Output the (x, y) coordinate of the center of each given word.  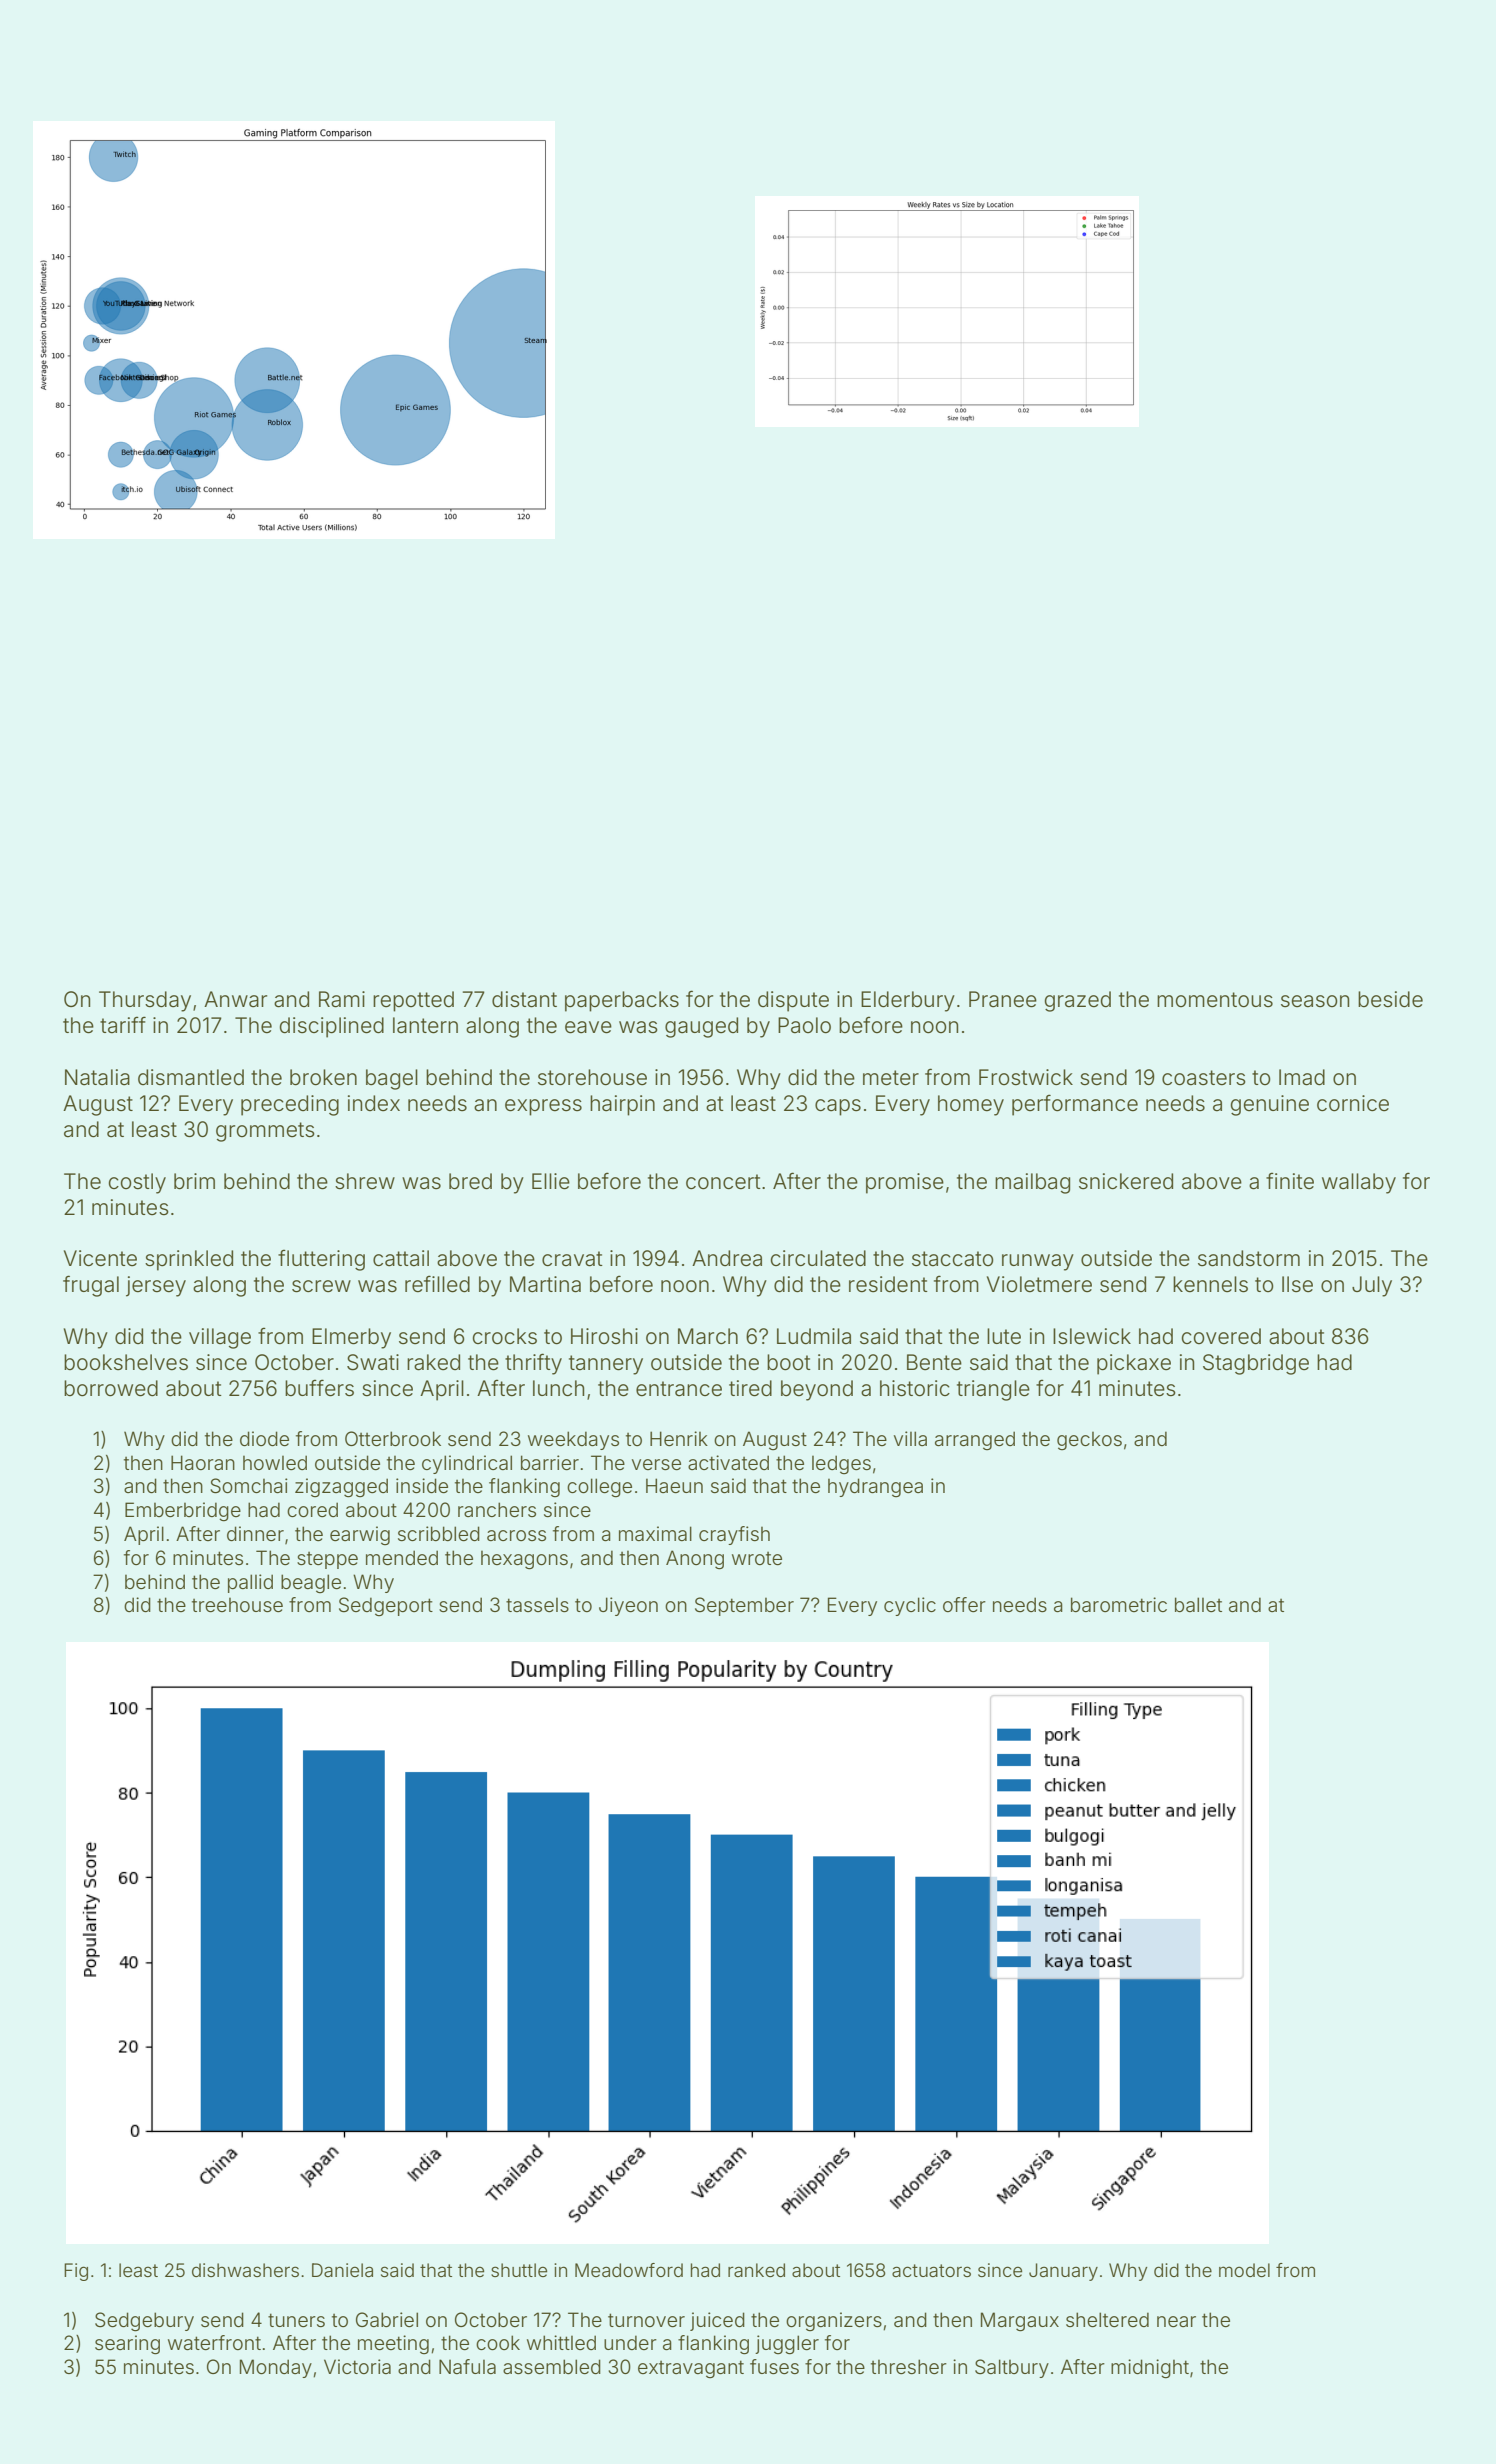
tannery (606, 1365)
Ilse (1297, 1284)
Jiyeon (628, 1606)
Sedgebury (144, 2322)
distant (524, 999)
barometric (1119, 1604)
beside (1390, 999)
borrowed (111, 1388)
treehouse (237, 1605)
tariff (123, 1025)
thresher (909, 2366)
